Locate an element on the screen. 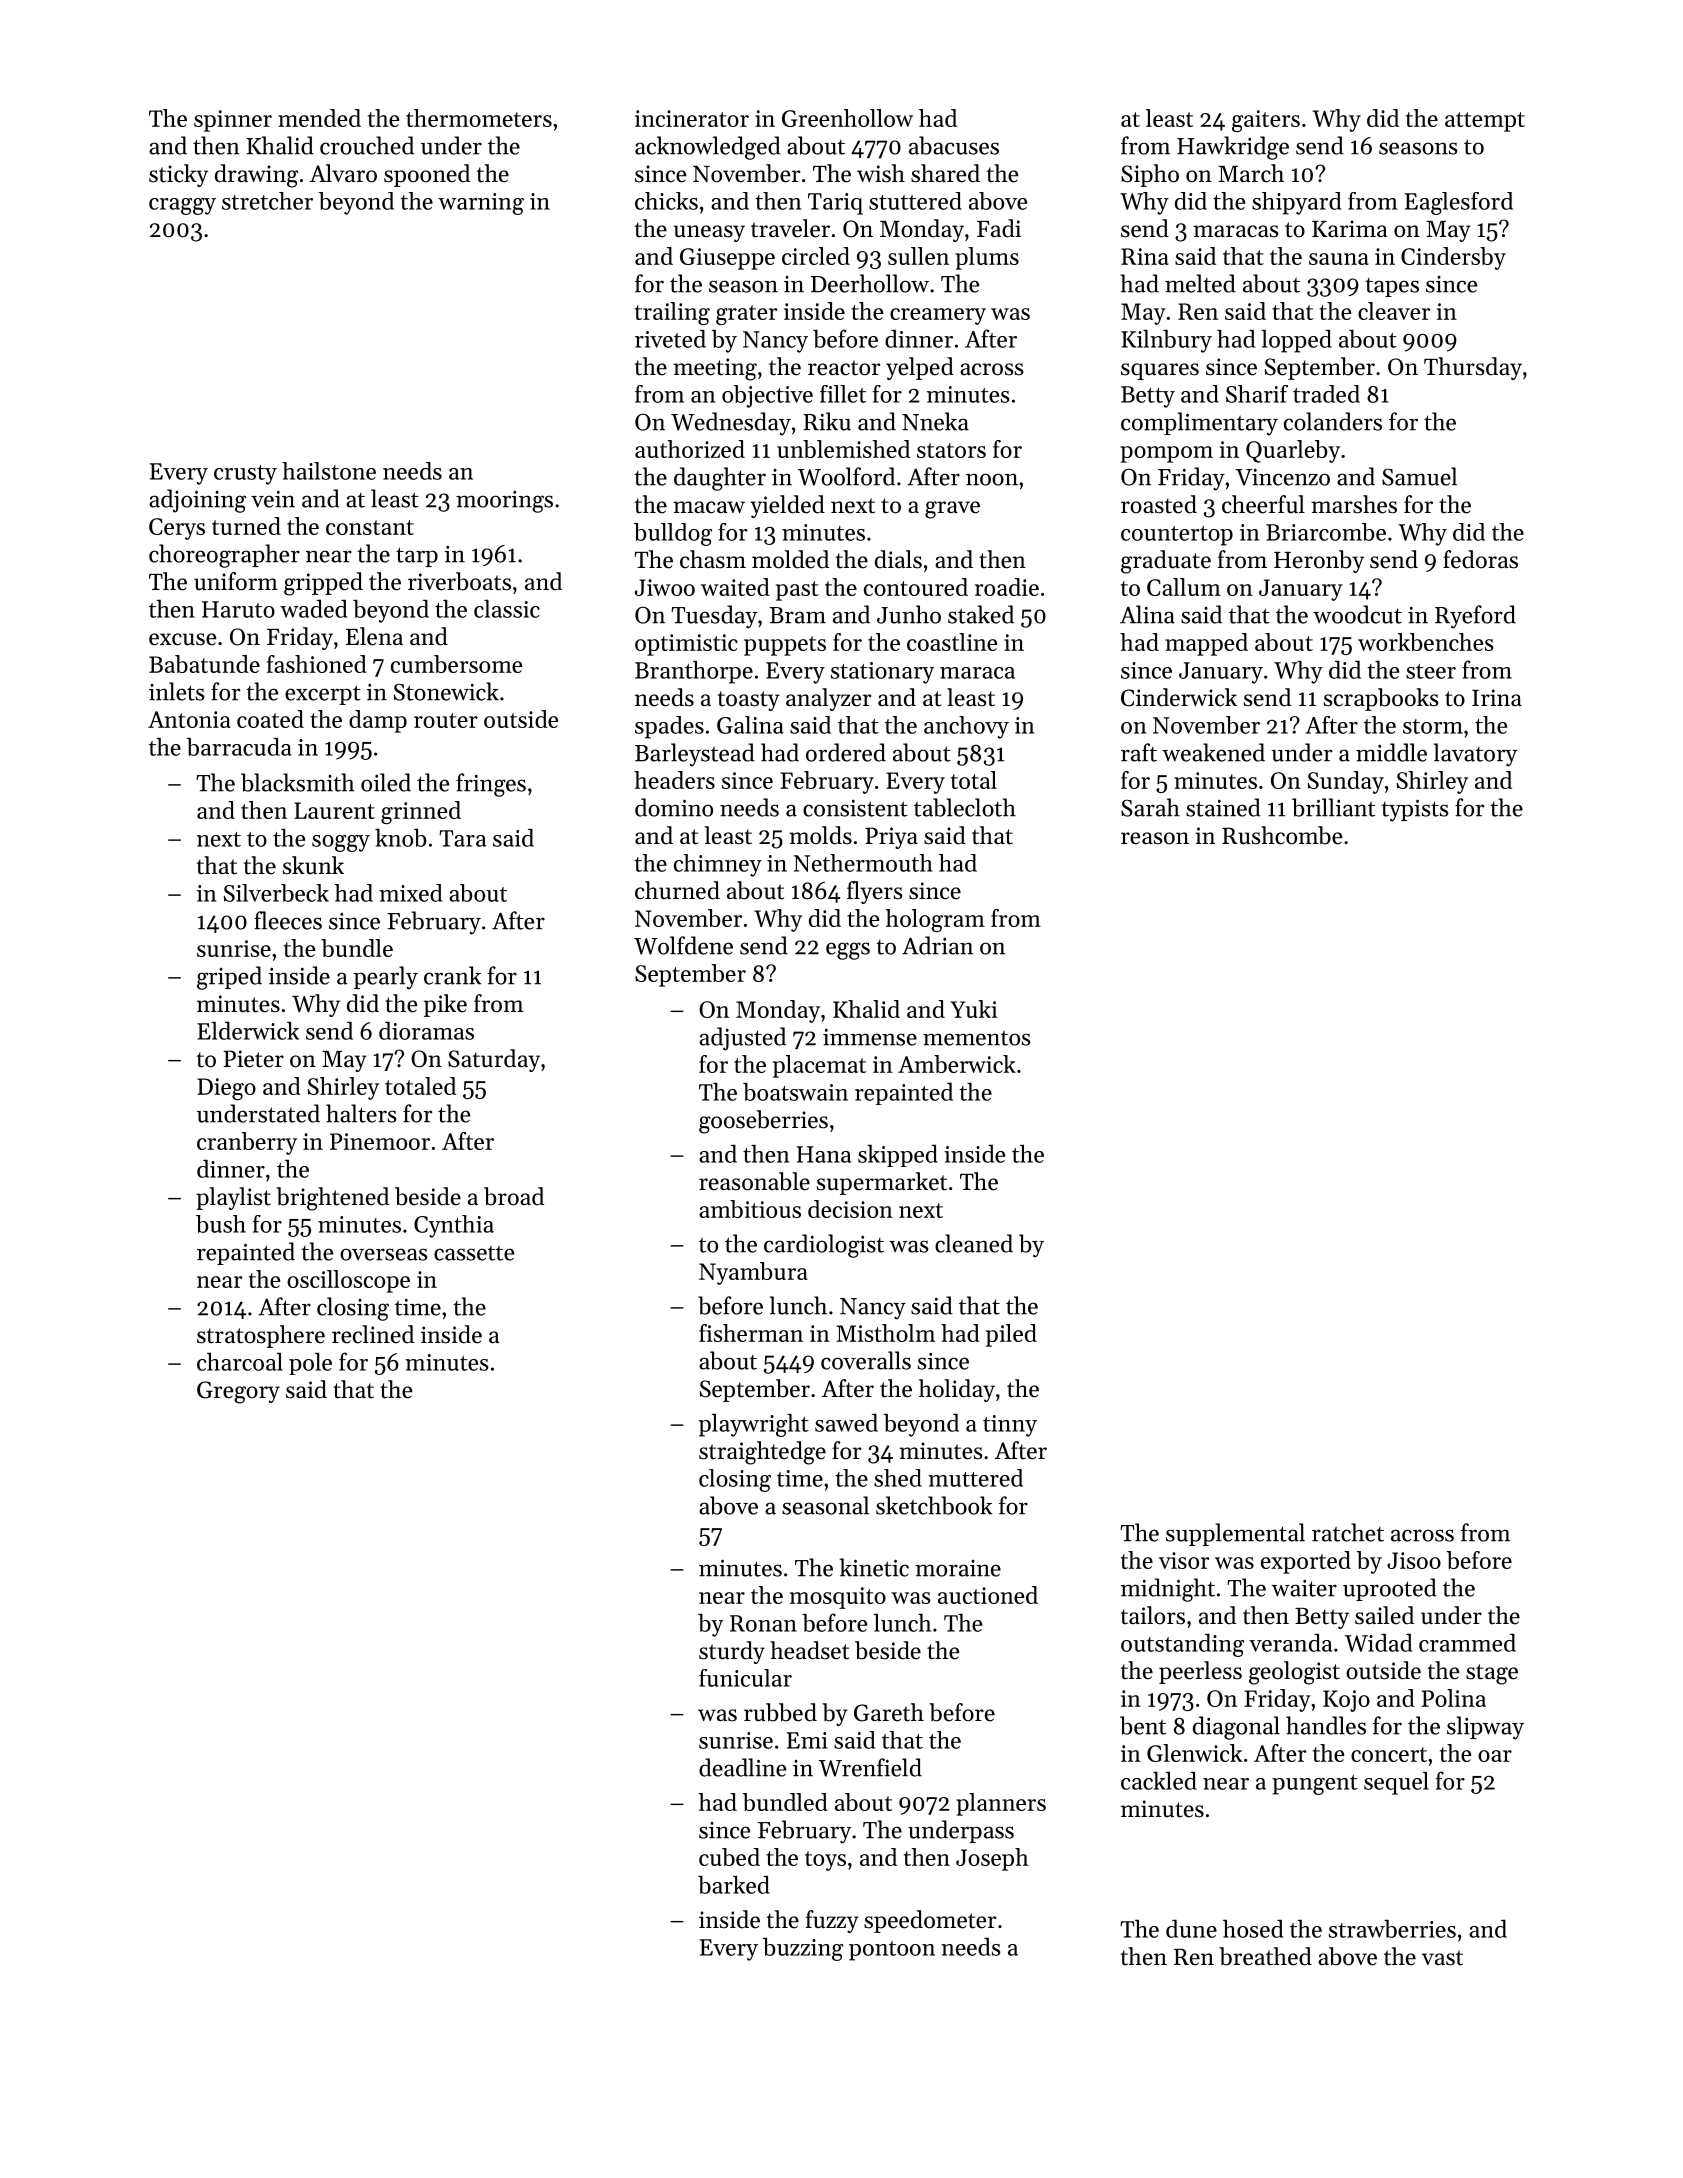 The height and width of the screenshot is (2178, 1683). incinerator is located at coordinates (692, 118).
